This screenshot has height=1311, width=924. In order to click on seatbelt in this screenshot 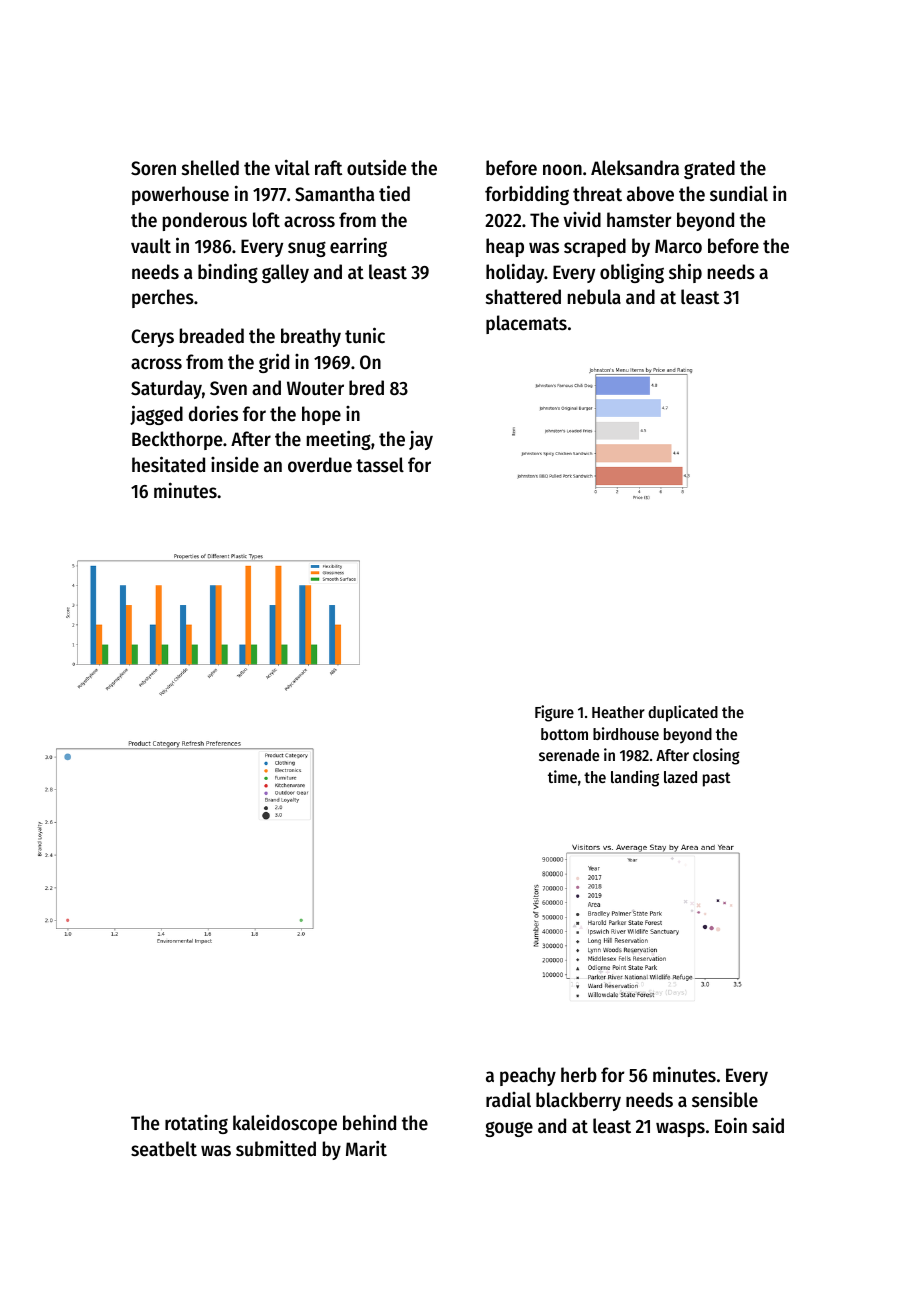, I will do `click(164, 1149)`.
